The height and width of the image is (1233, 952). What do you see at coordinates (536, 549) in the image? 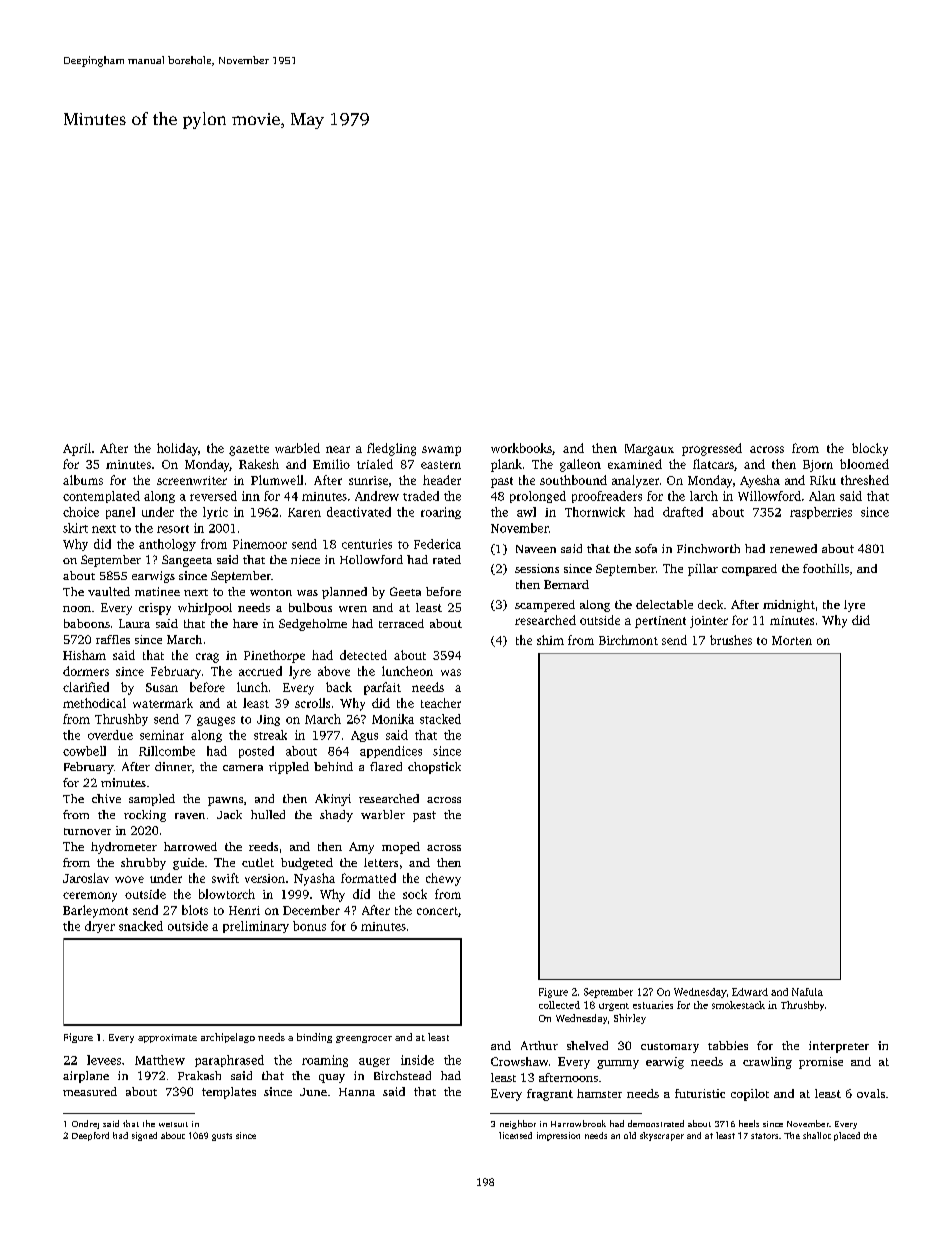
I see `Naveen` at bounding box center [536, 549].
